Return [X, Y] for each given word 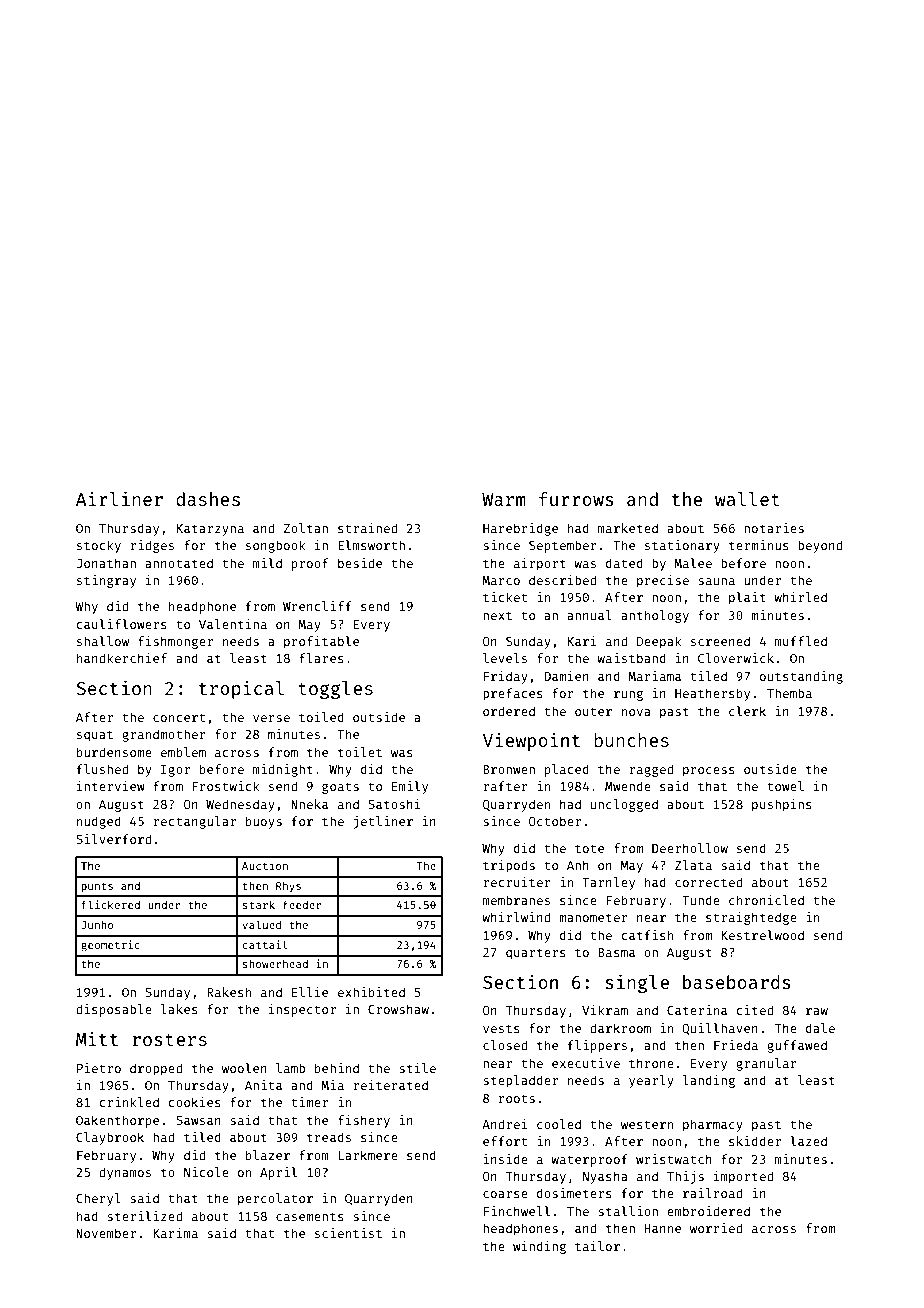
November [106, 1233]
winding [539, 1247]
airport [540, 564]
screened [720, 641]
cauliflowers [122, 624]
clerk [747, 711]
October [555, 821]
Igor [175, 771]
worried [716, 1228]
